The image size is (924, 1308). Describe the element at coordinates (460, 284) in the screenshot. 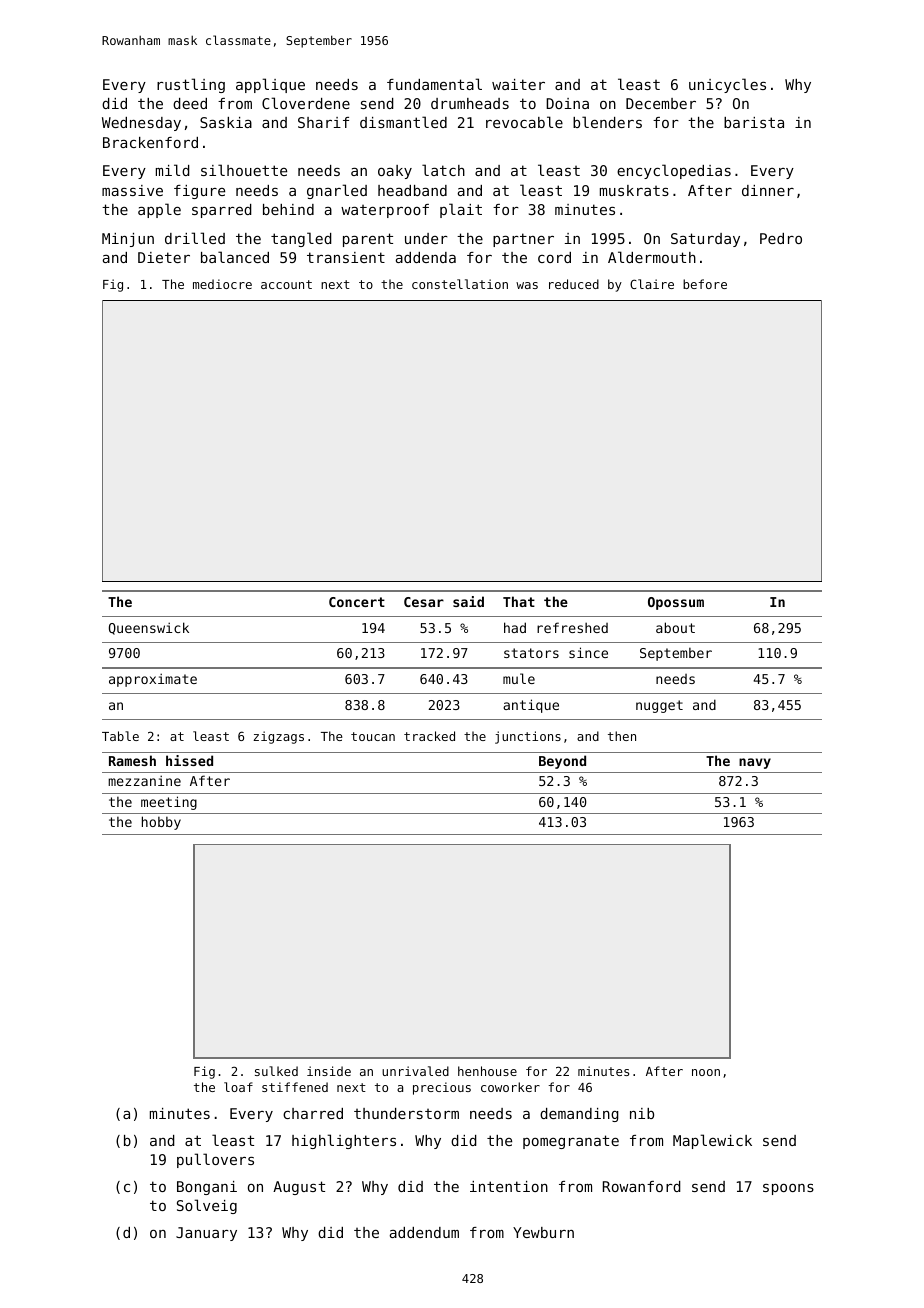

I see `constellation` at that location.
